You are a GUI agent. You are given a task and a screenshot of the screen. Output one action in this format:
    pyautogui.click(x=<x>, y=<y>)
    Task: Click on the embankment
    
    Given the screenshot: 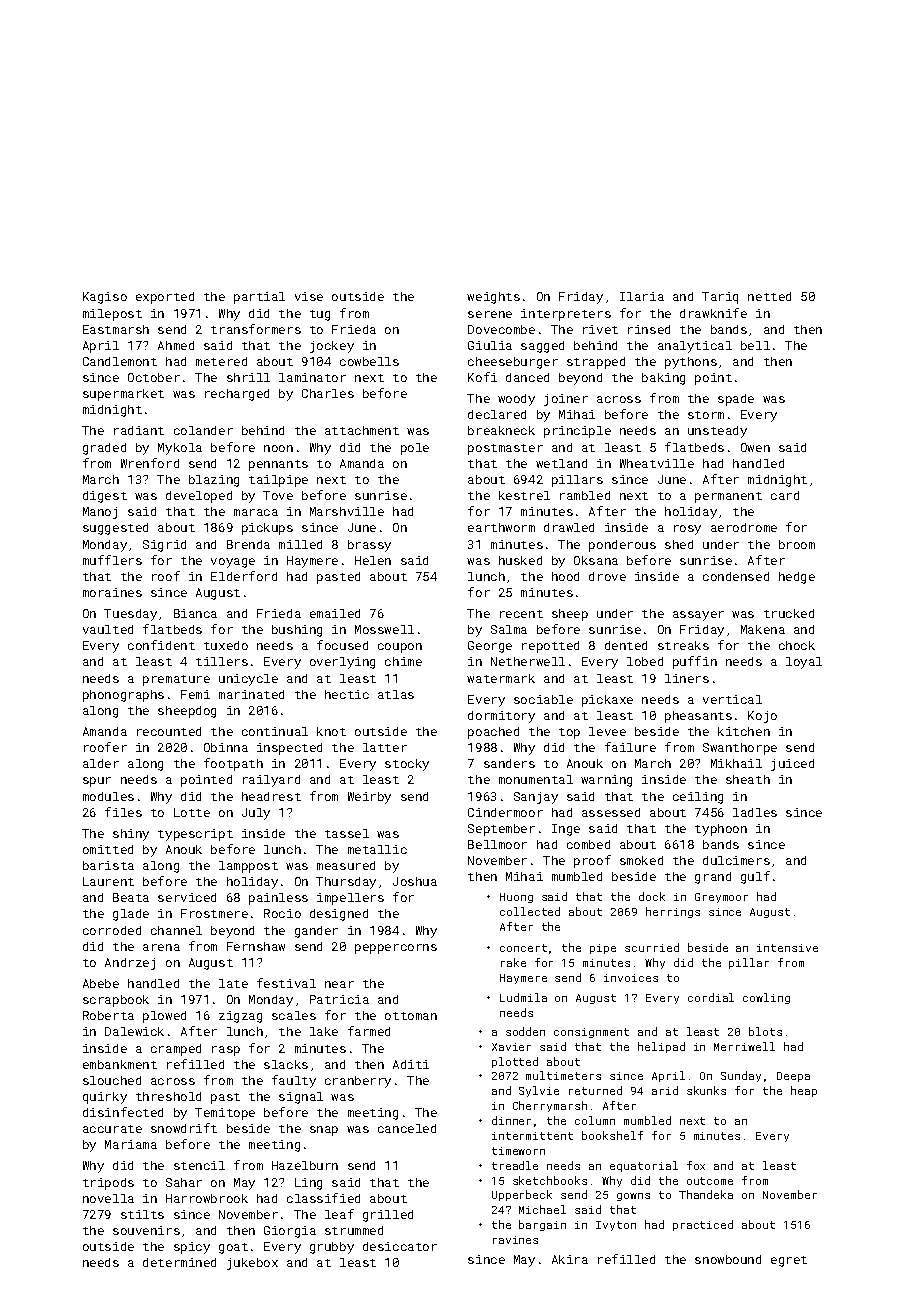 What is the action you would take?
    pyautogui.click(x=120, y=1064)
